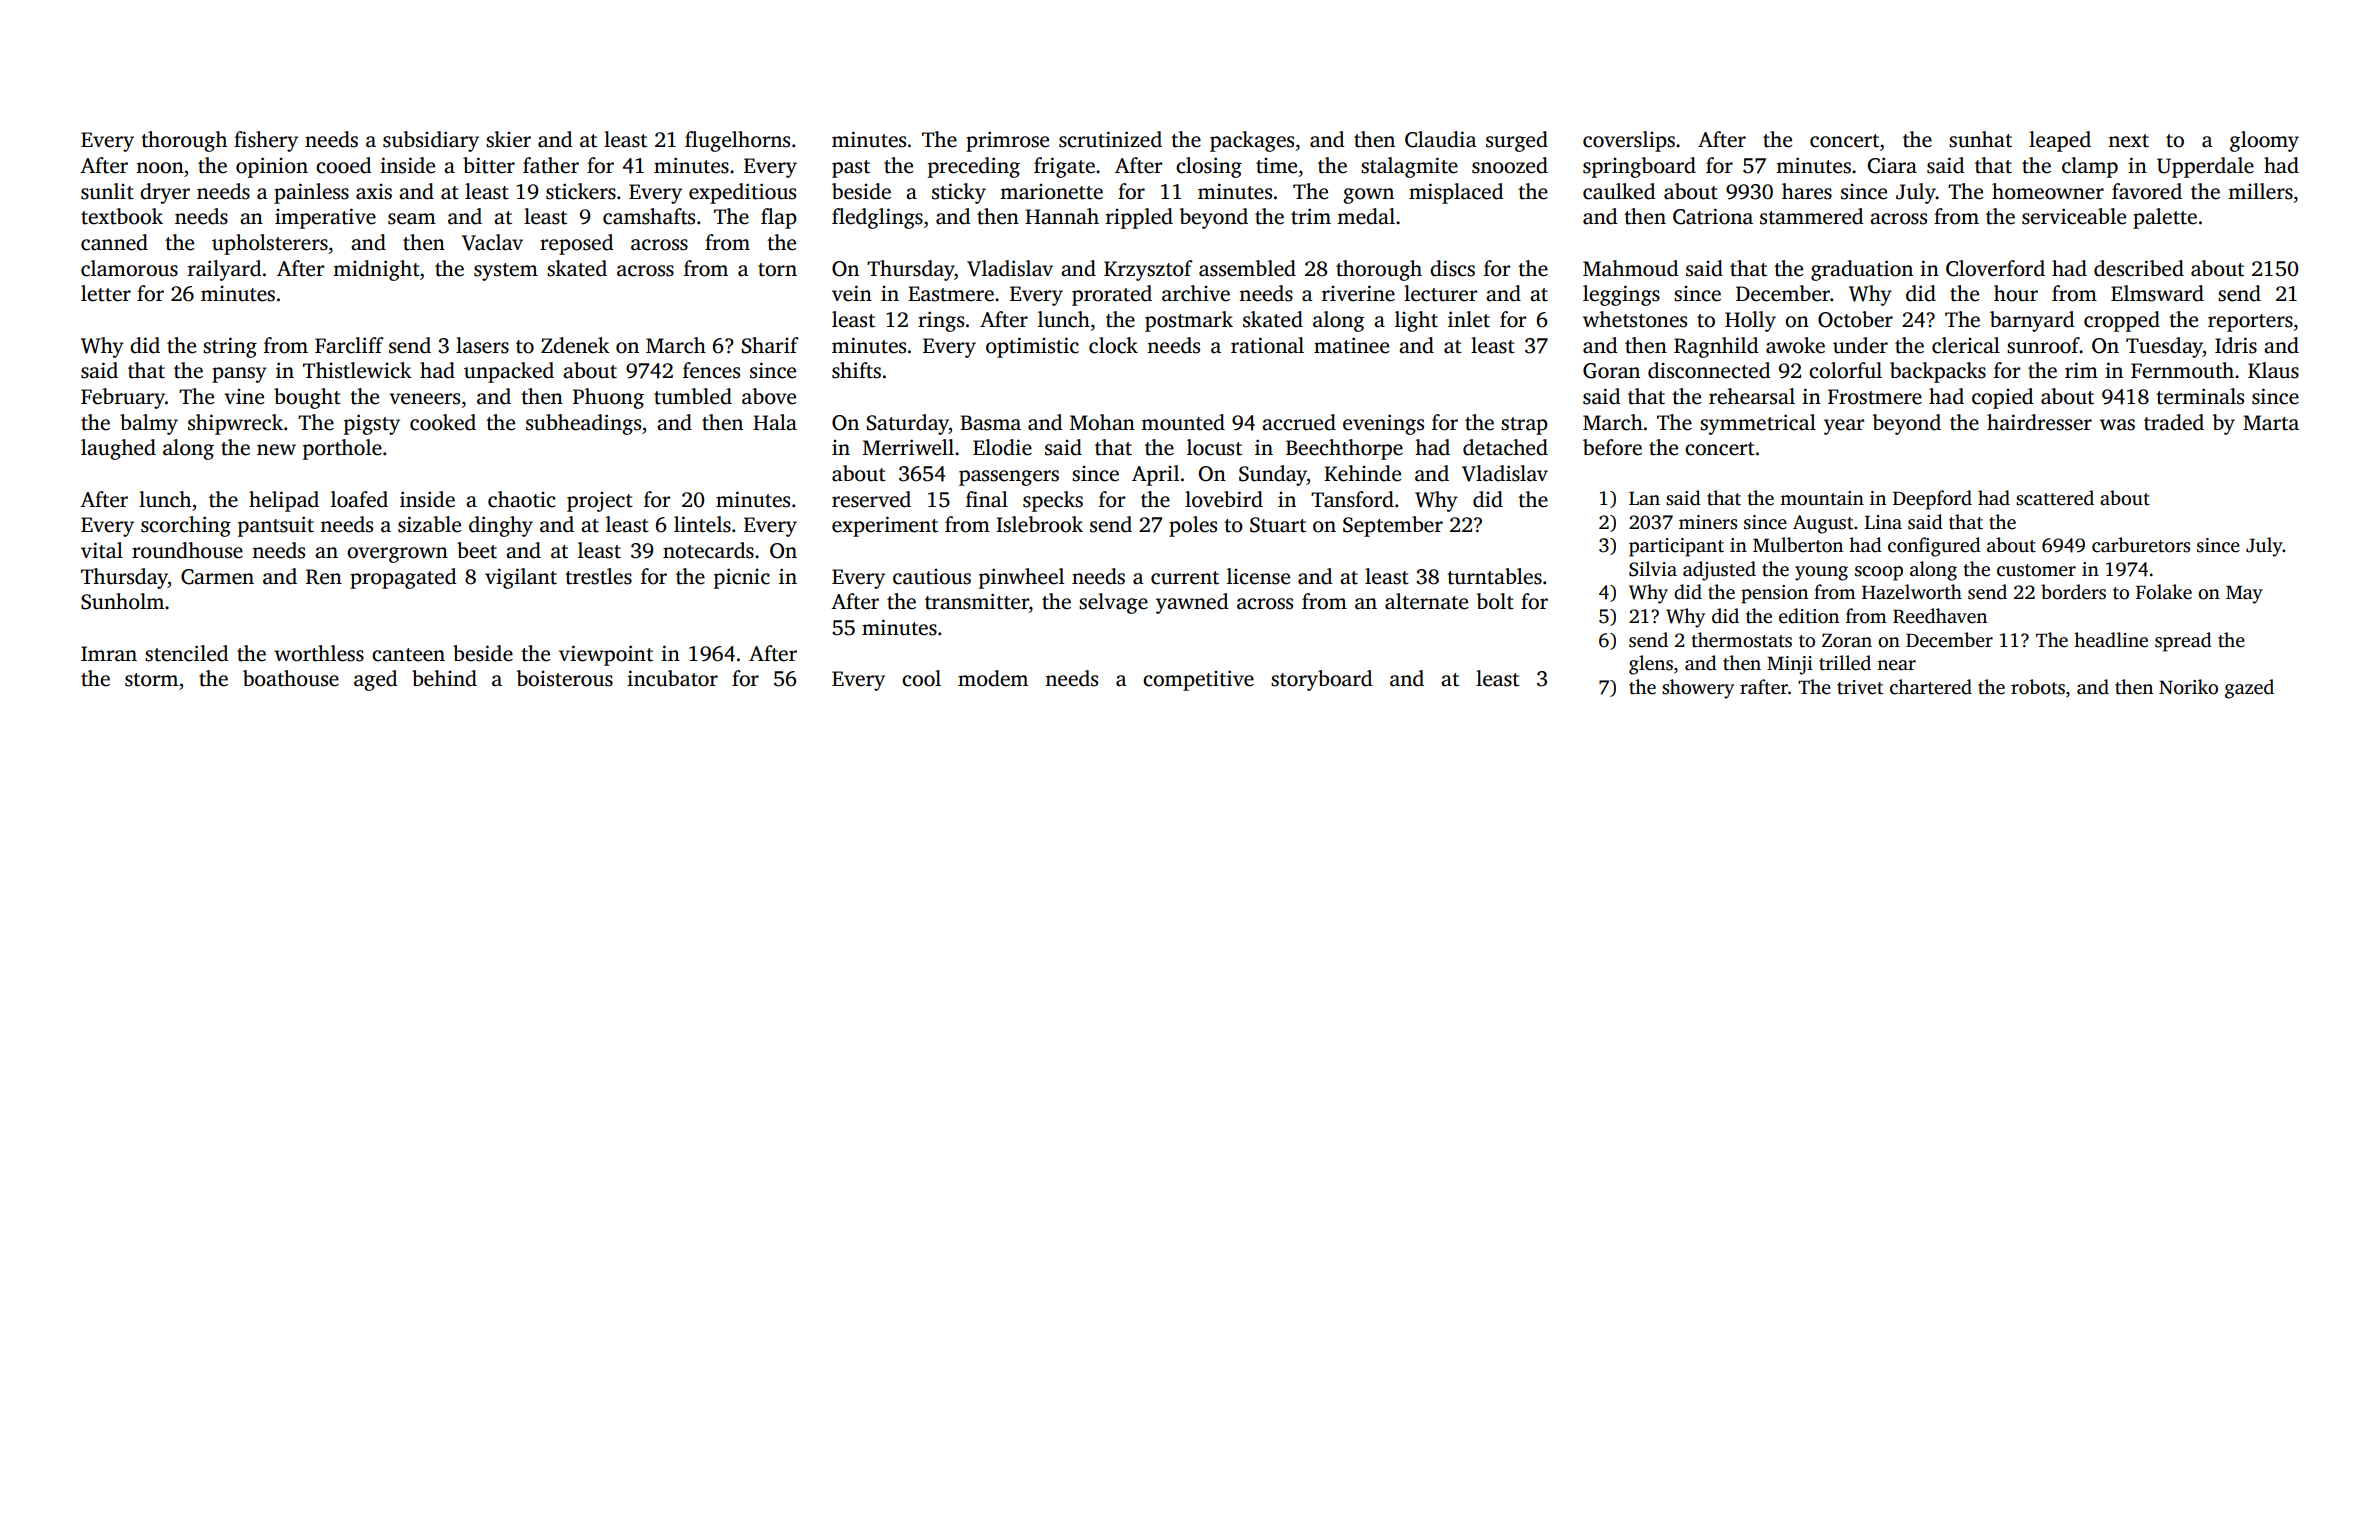 The width and height of the screenshot is (2380, 1540). Describe the element at coordinates (325, 218) in the screenshot. I see `imperative` at that location.
